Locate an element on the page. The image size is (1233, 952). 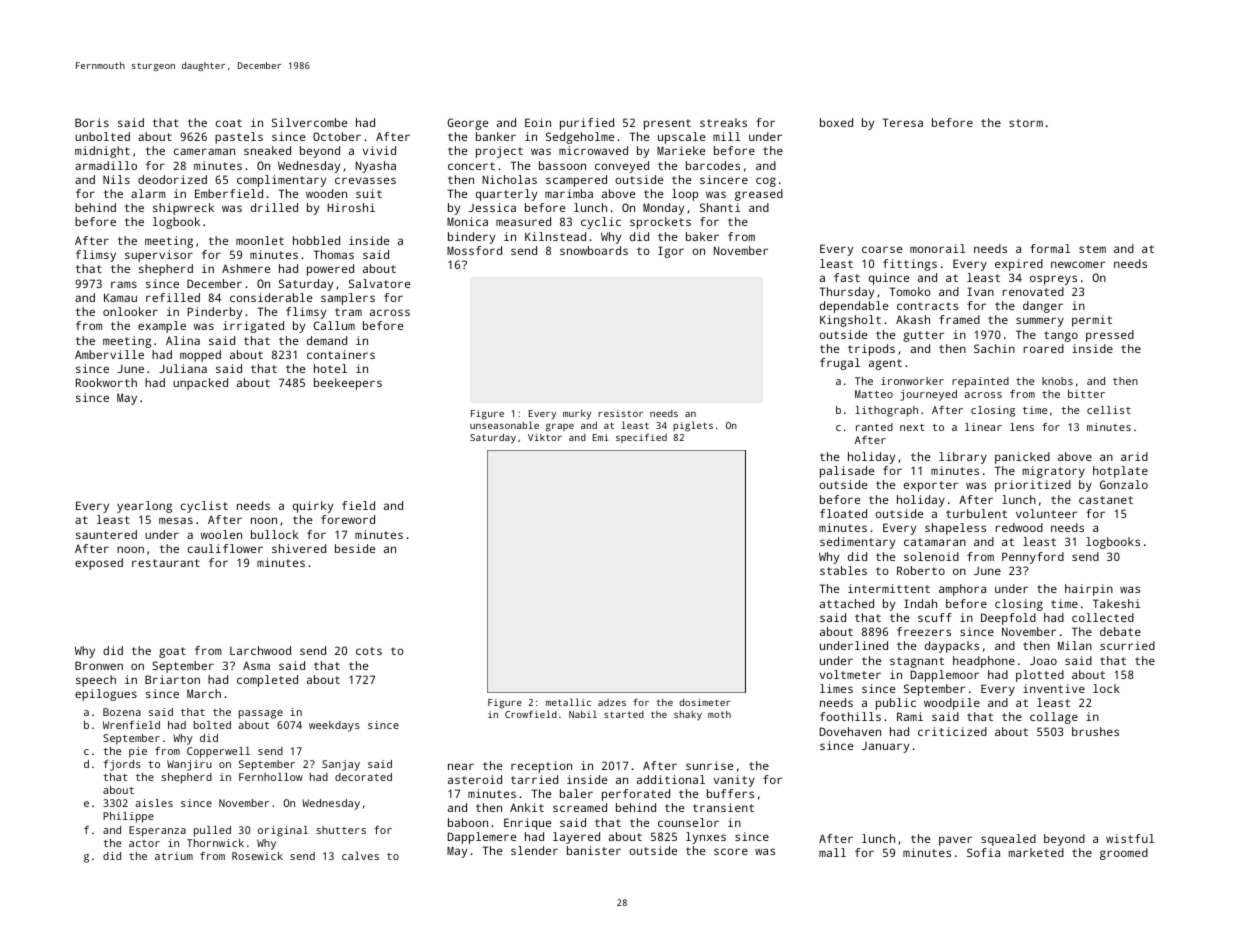
Shanti is located at coordinates (720, 207).
